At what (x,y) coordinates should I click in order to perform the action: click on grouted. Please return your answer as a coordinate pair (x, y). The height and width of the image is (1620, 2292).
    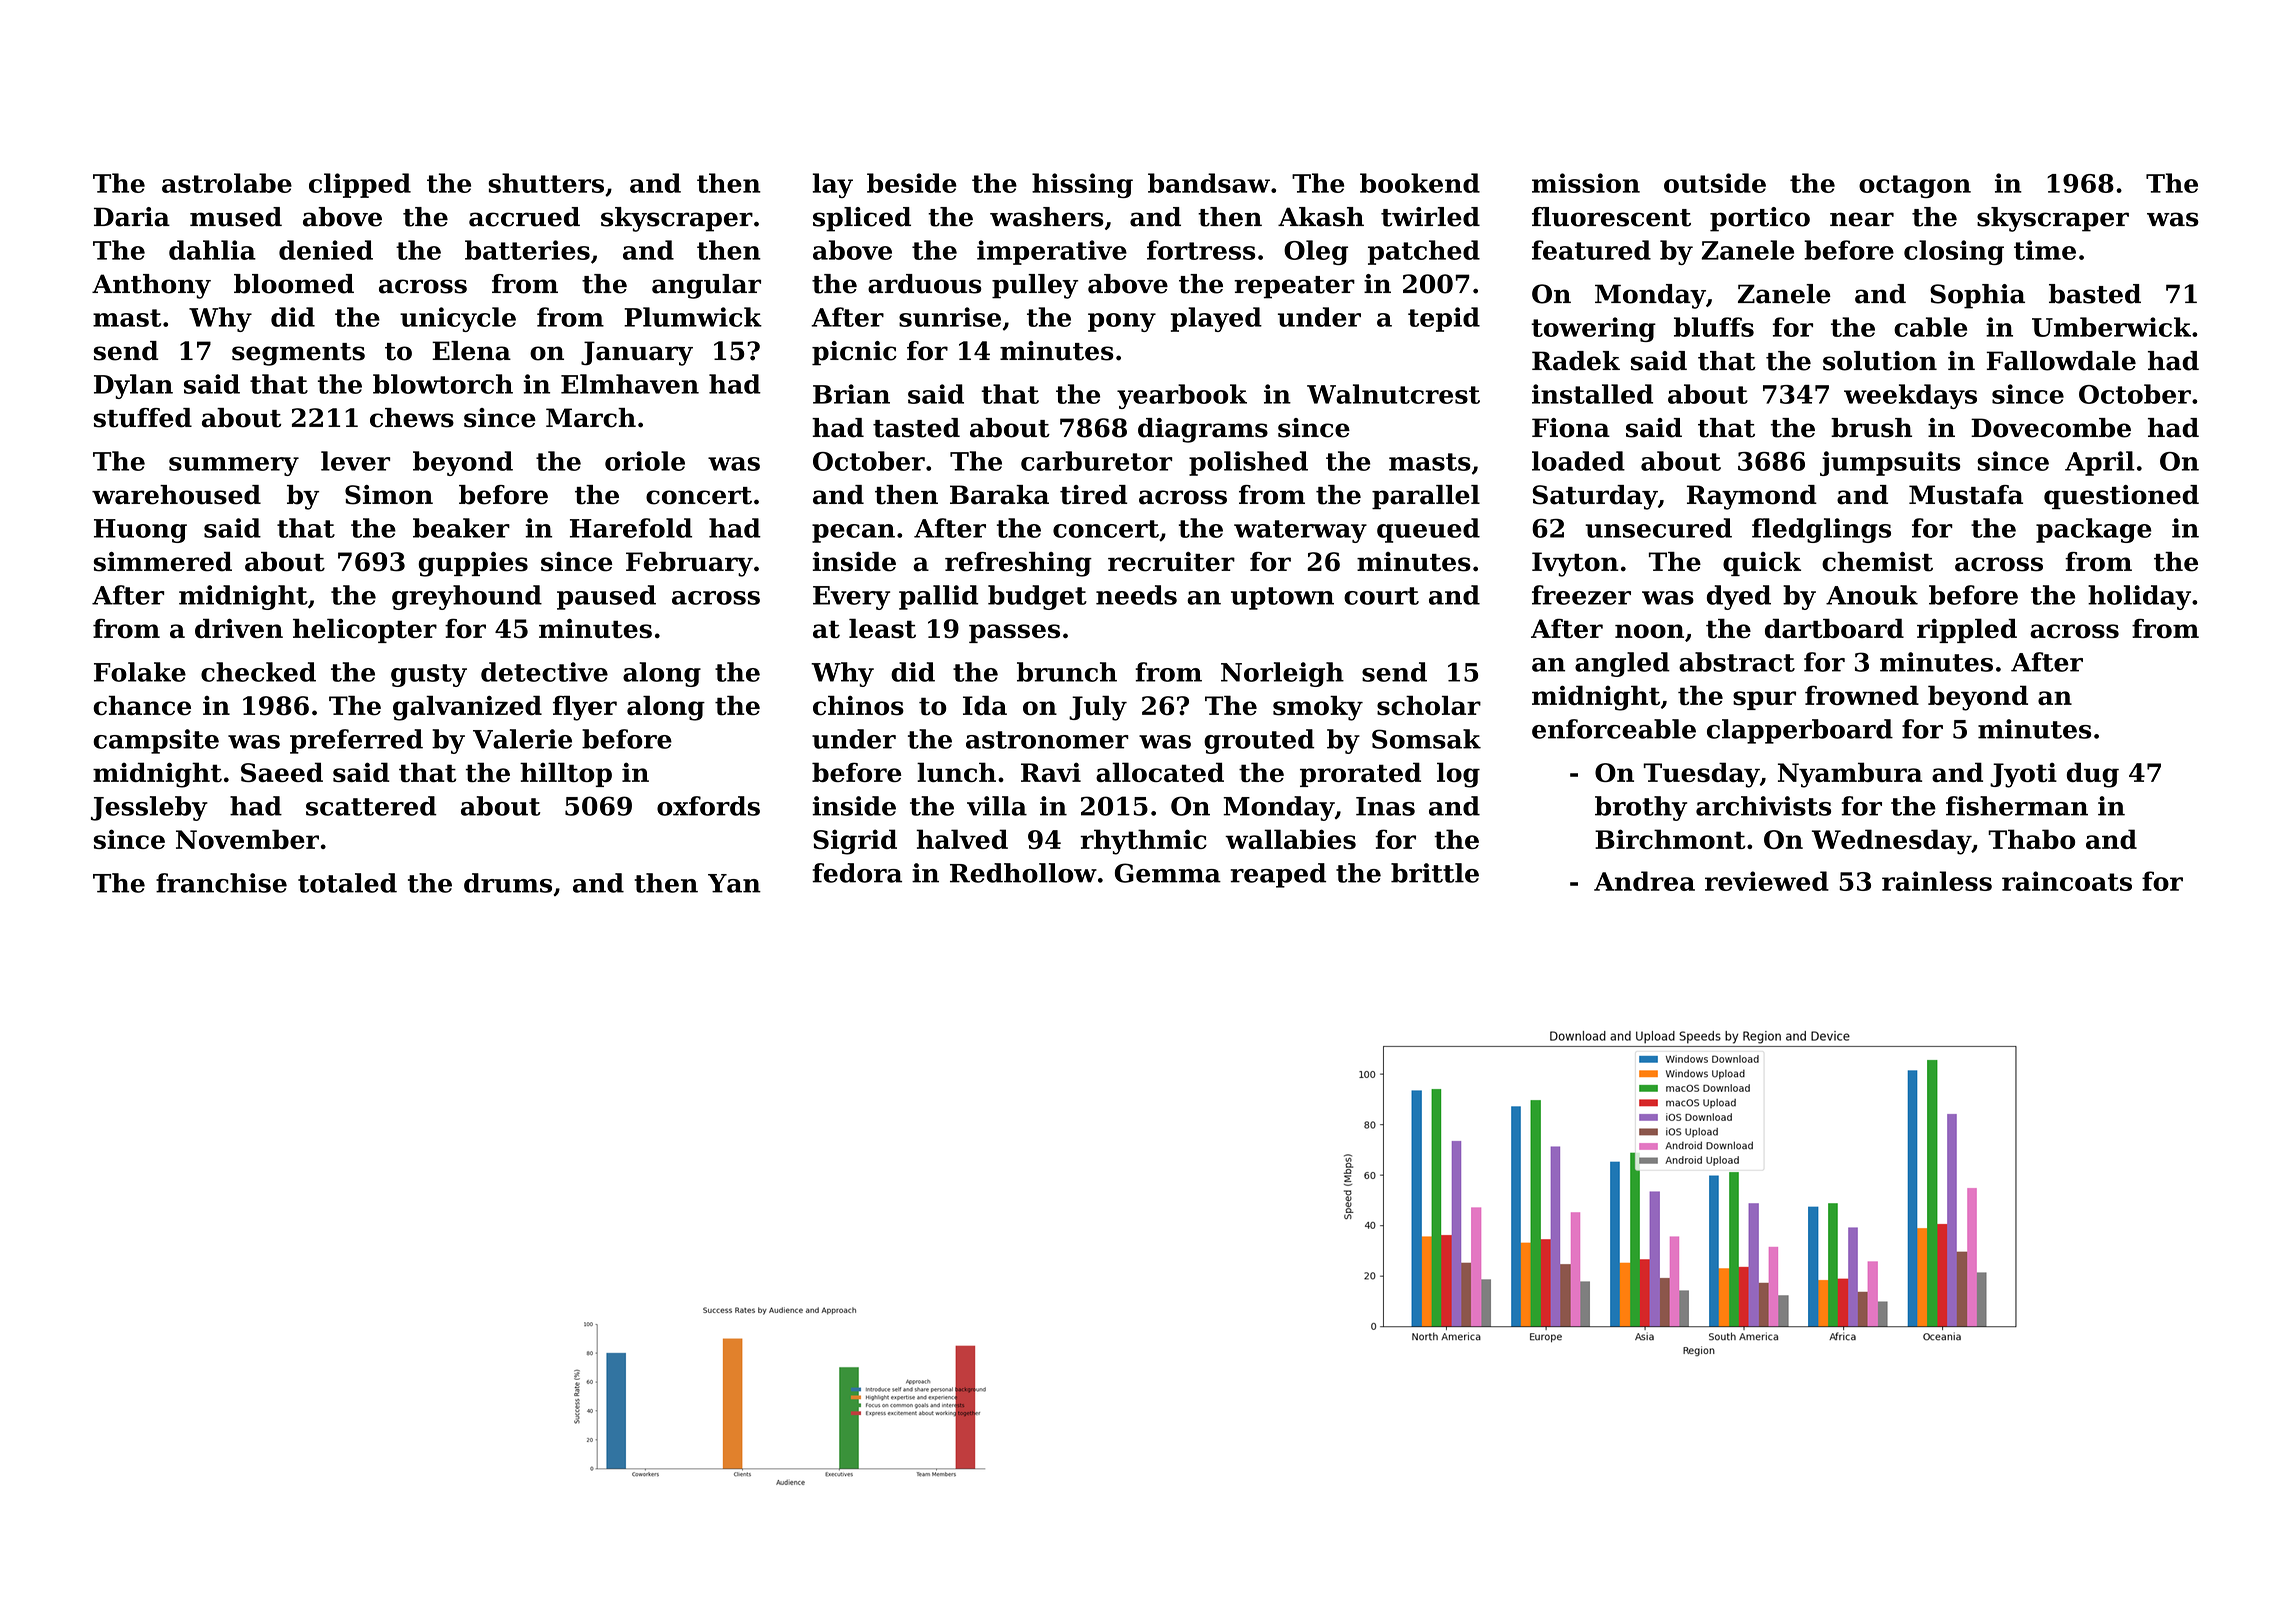
    Looking at the image, I should click on (1259, 741).
